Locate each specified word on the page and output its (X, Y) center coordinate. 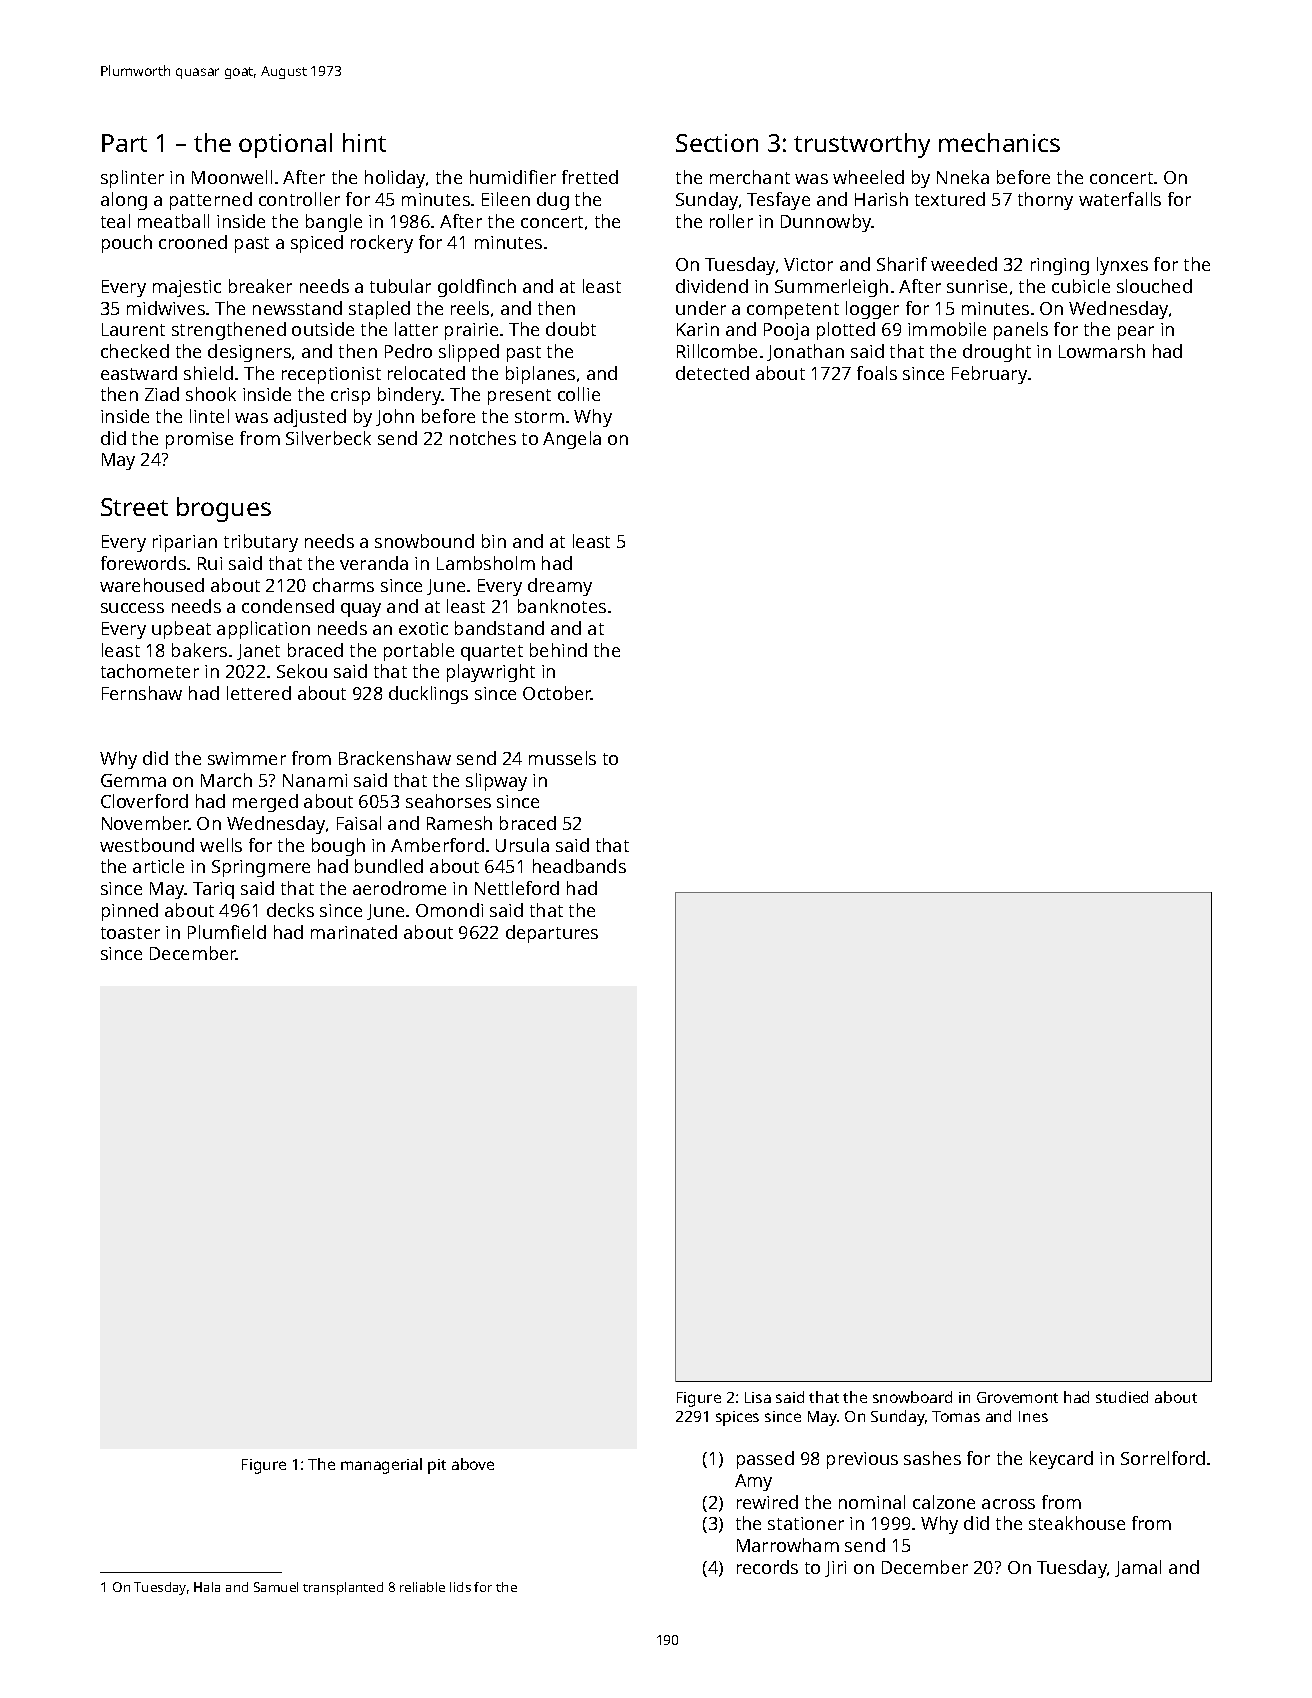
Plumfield (227, 932)
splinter (132, 179)
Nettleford (517, 888)
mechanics (999, 142)
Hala (207, 1587)
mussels (562, 758)
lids (460, 1587)
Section (717, 143)
